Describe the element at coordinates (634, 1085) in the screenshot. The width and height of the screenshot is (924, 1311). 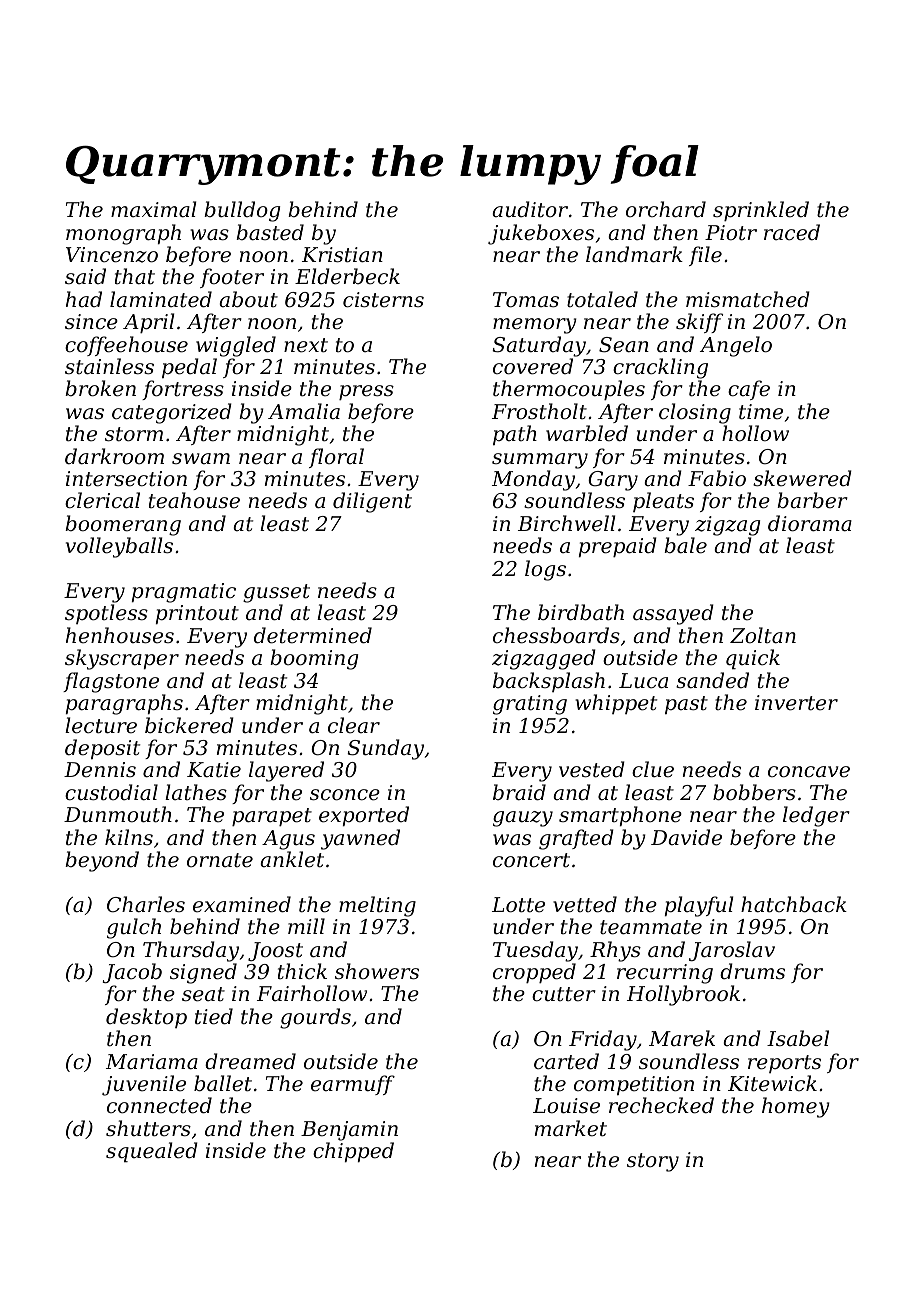
I see `competition` at that location.
